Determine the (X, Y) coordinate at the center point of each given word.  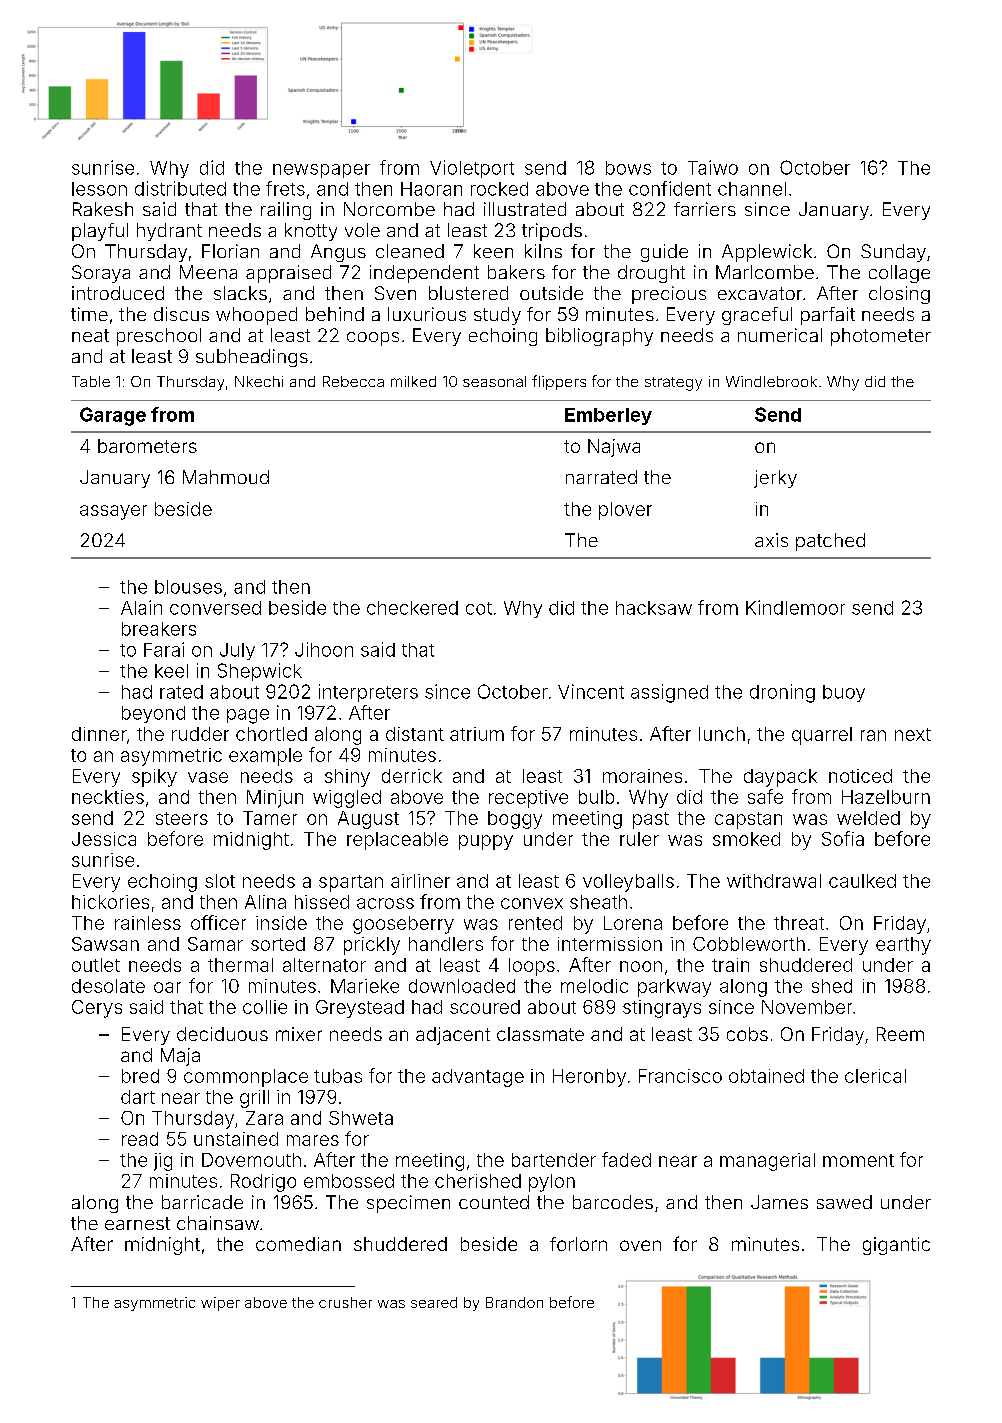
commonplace (246, 1078)
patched (830, 542)
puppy (486, 842)
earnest (137, 1223)
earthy (903, 946)
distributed (180, 188)
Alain (141, 607)
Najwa (614, 448)
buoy (844, 693)
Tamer (270, 818)
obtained (766, 1076)
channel (752, 189)
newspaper (321, 171)
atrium (477, 734)
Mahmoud (226, 477)
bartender (554, 1160)
